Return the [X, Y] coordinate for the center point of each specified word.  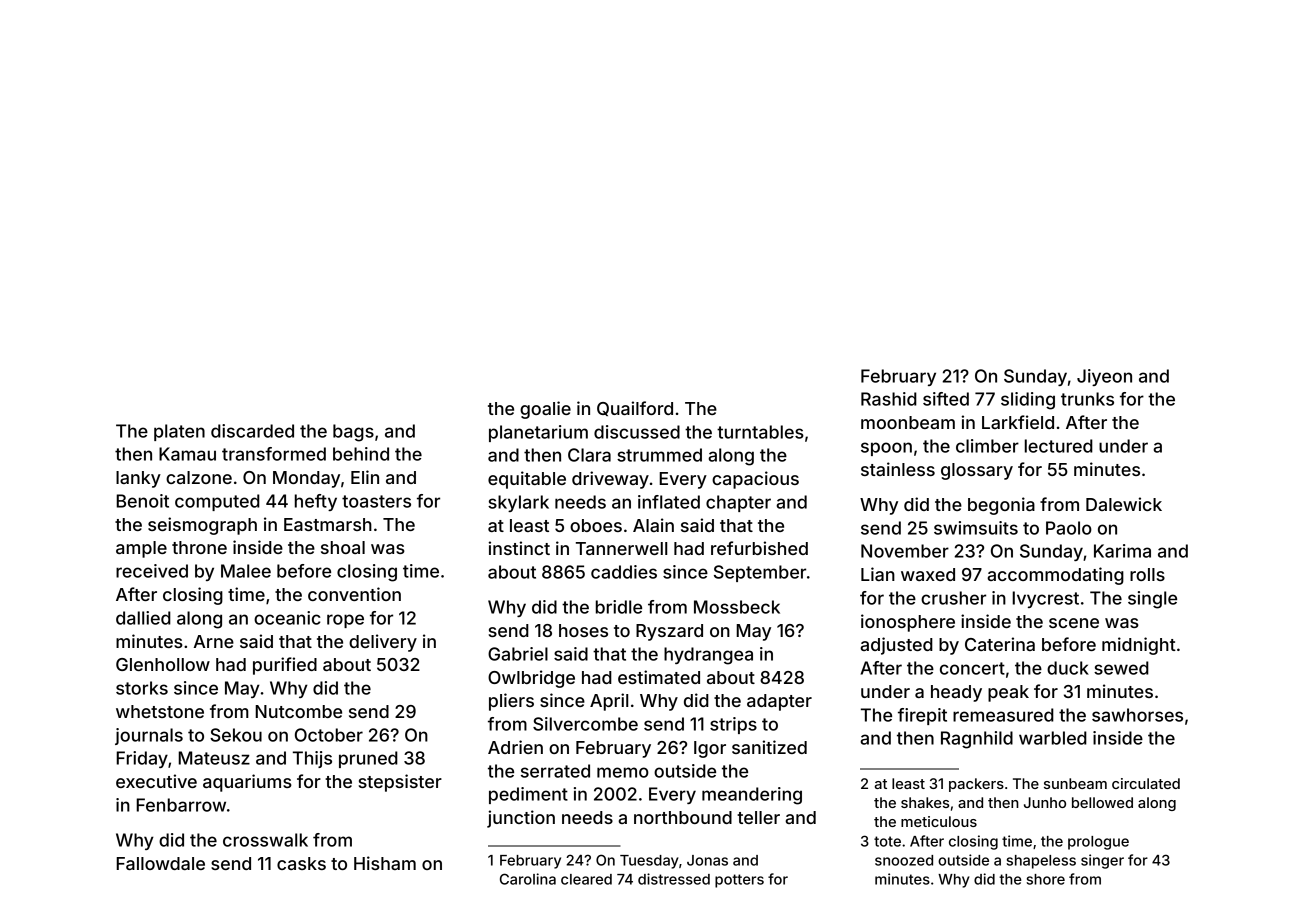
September [760, 573]
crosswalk [265, 840]
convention [354, 594]
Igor [710, 749]
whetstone [160, 711]
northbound [683, 817]
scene [1074, 623]
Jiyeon [1104, 377]
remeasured [1003, 715]
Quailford [635, 408]
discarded [252, 431]
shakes [925, 802]
